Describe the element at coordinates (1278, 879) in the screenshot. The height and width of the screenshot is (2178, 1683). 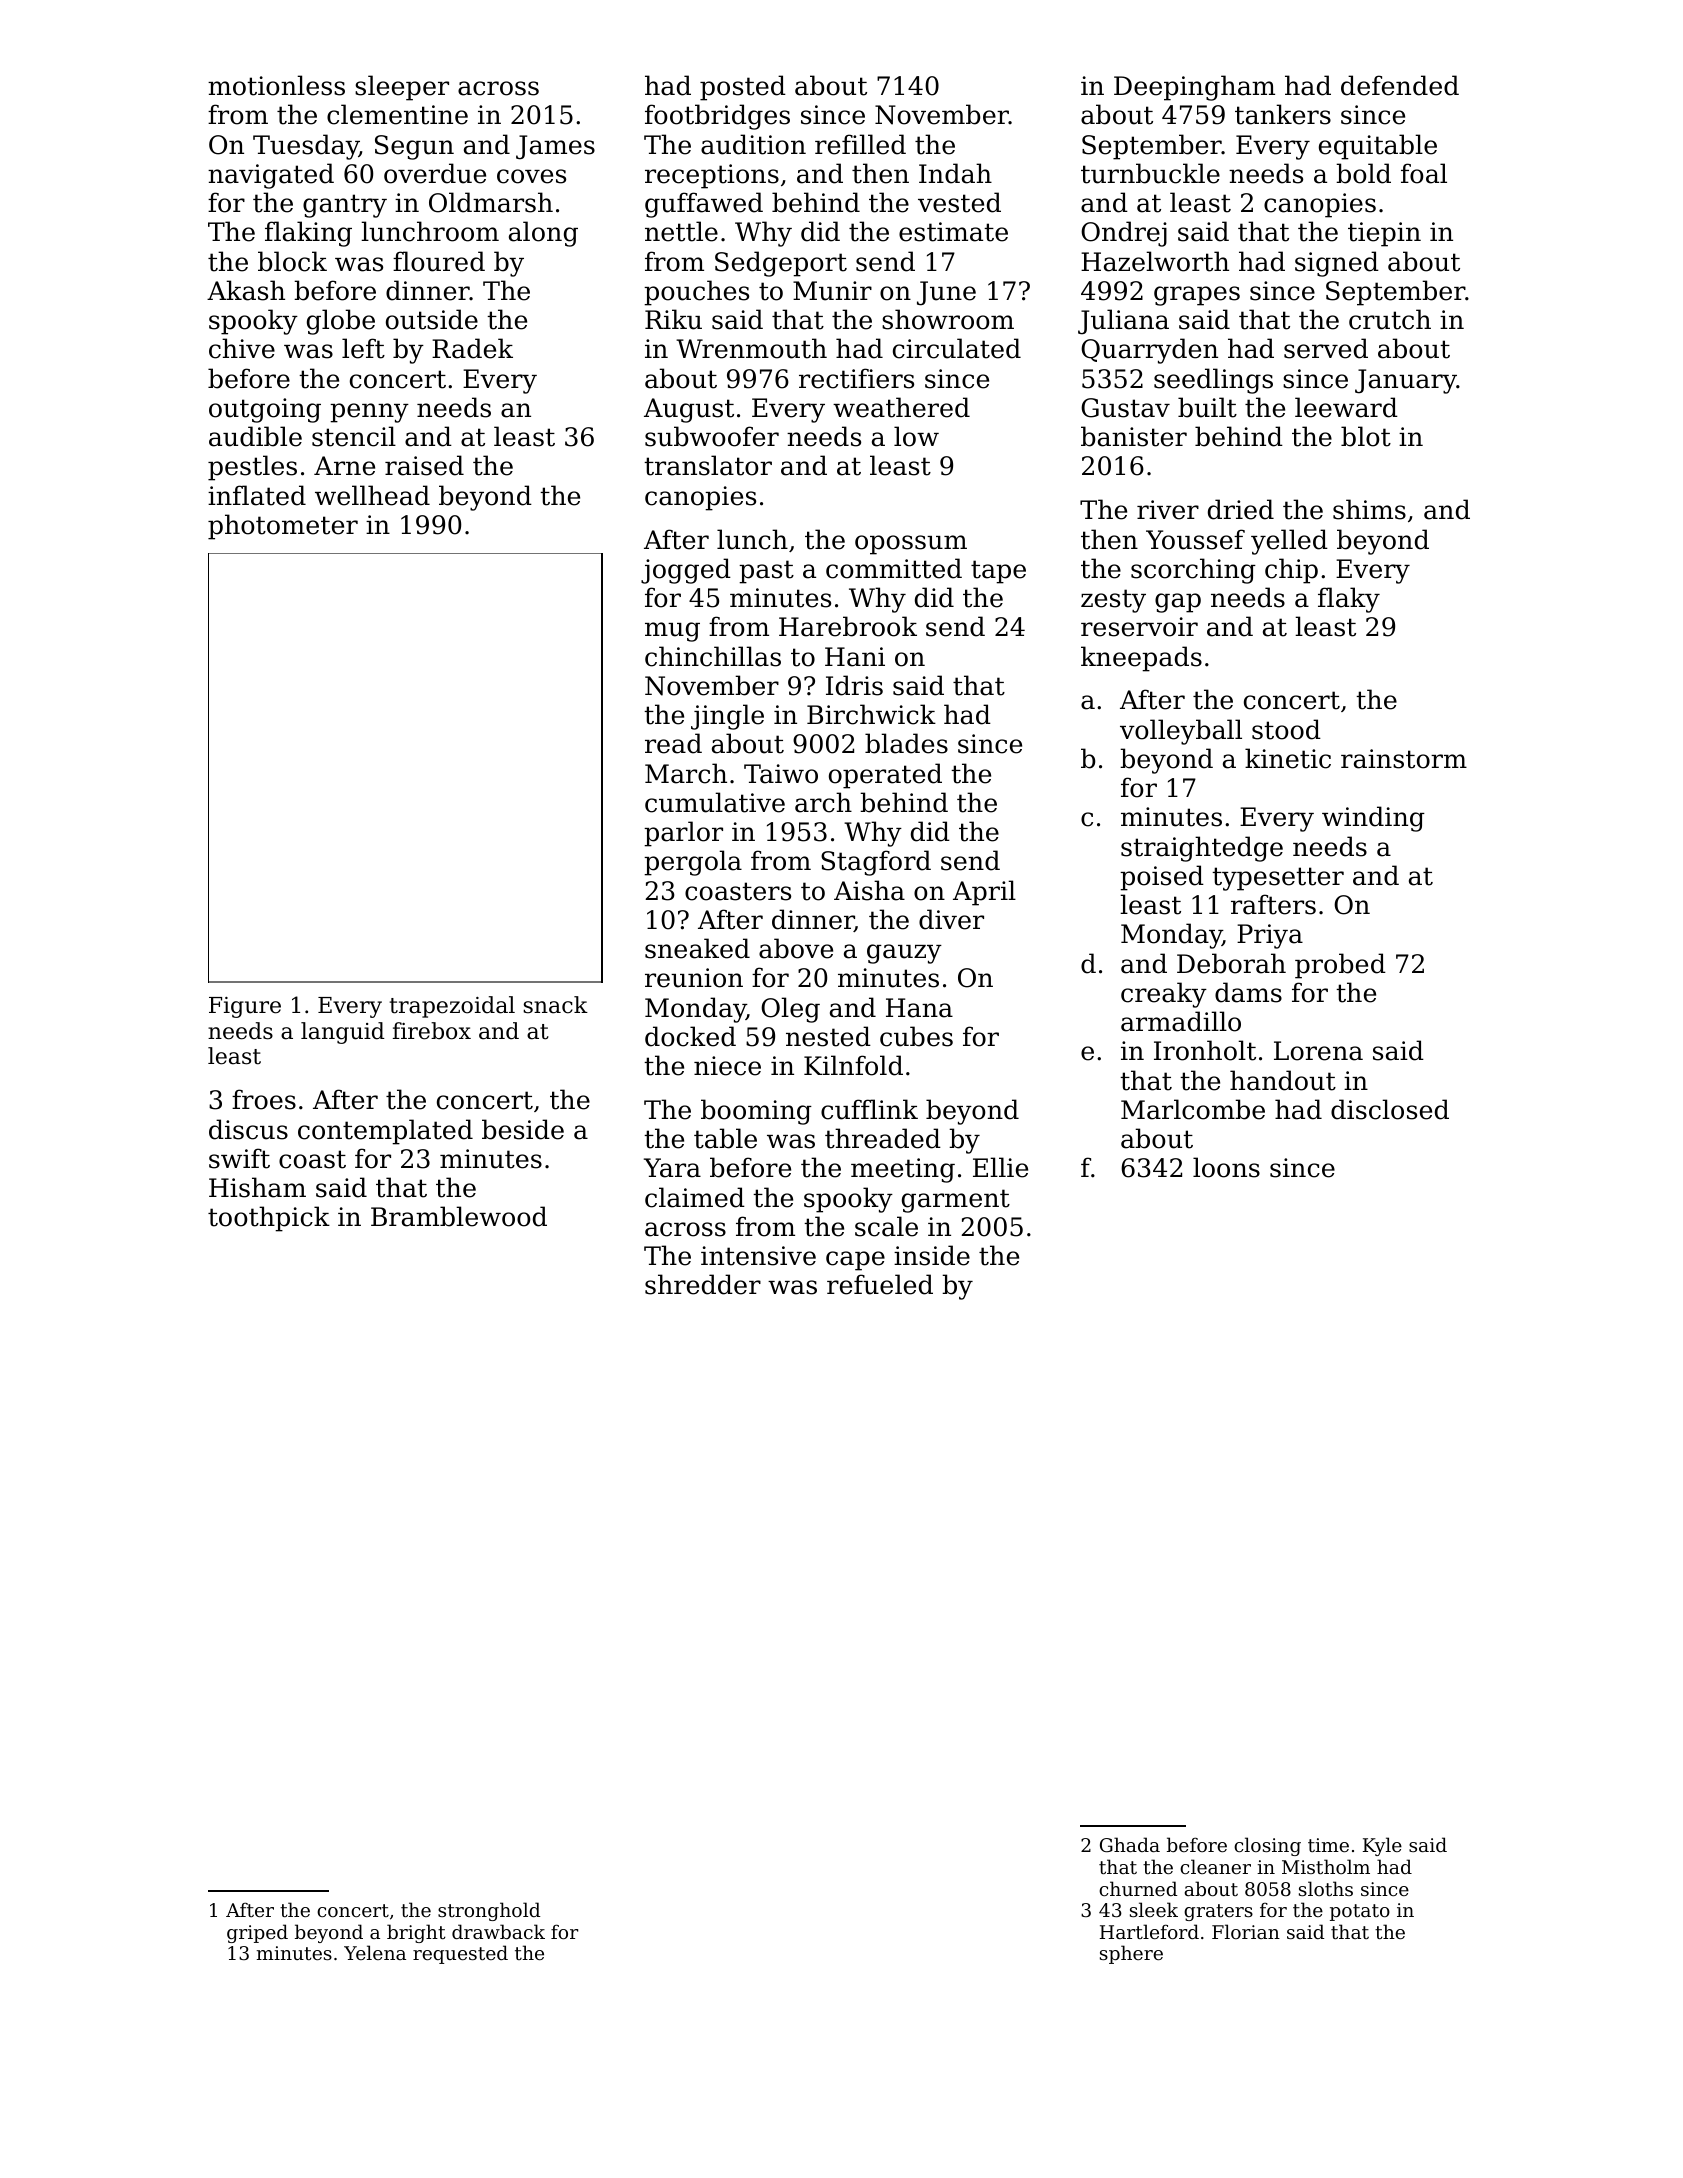
I see `typesetter` at that location.
